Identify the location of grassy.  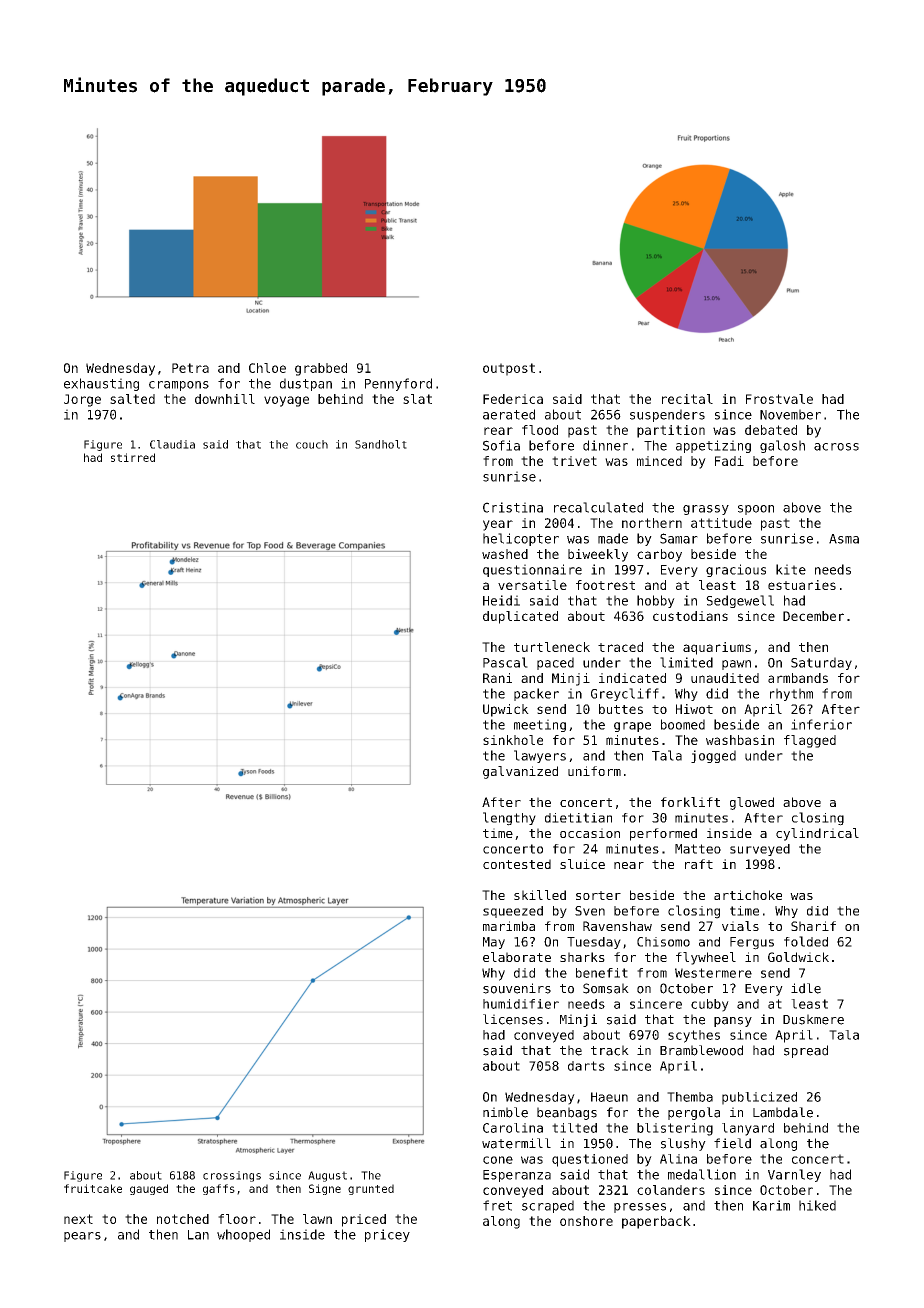
(706, 510).
